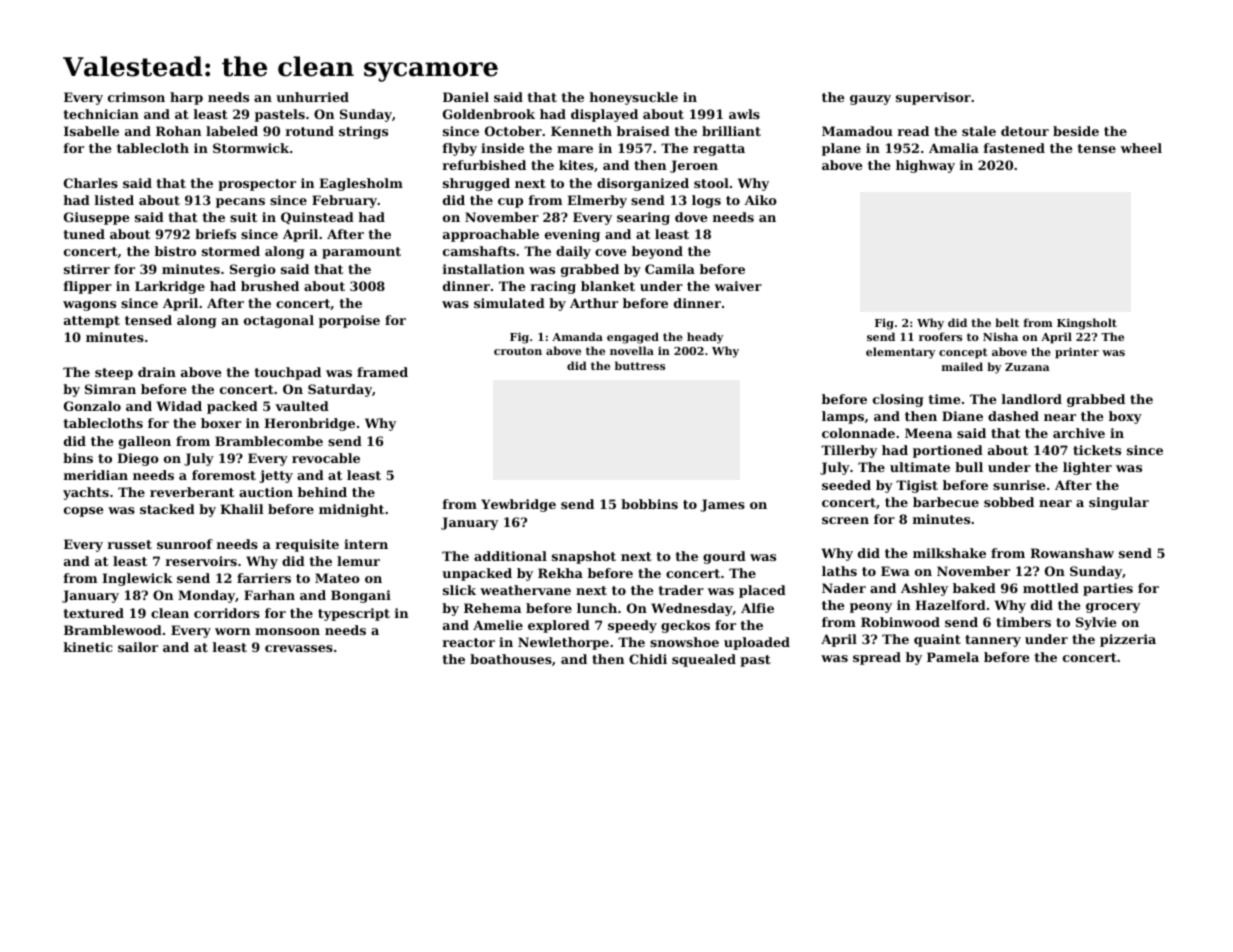 The image size is (1233, 952). Describe the element at coordinates (706, 201) in the screenshot. I see `logs` at that location.
